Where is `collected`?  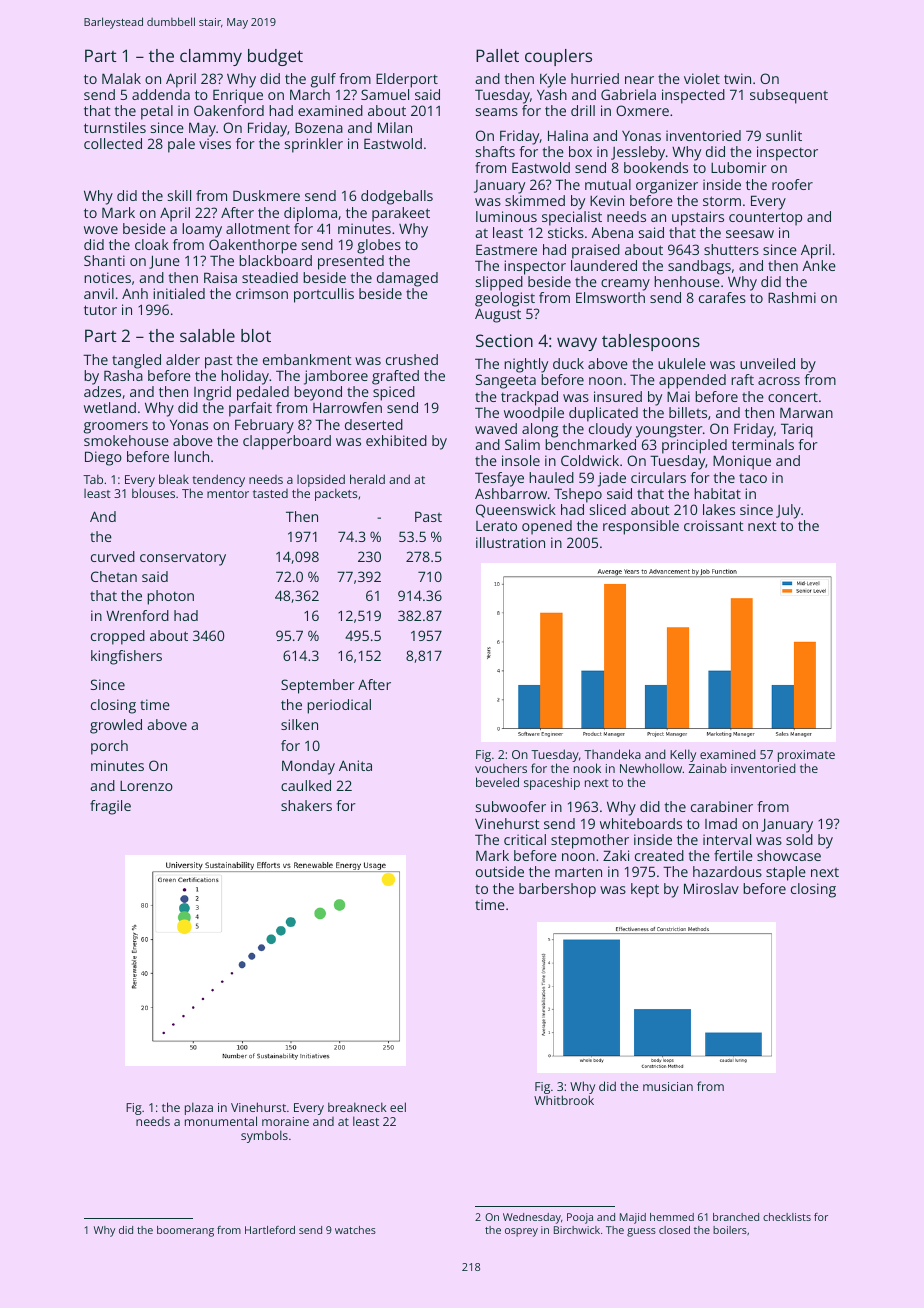 collected is located at coordinates (113, 143).
